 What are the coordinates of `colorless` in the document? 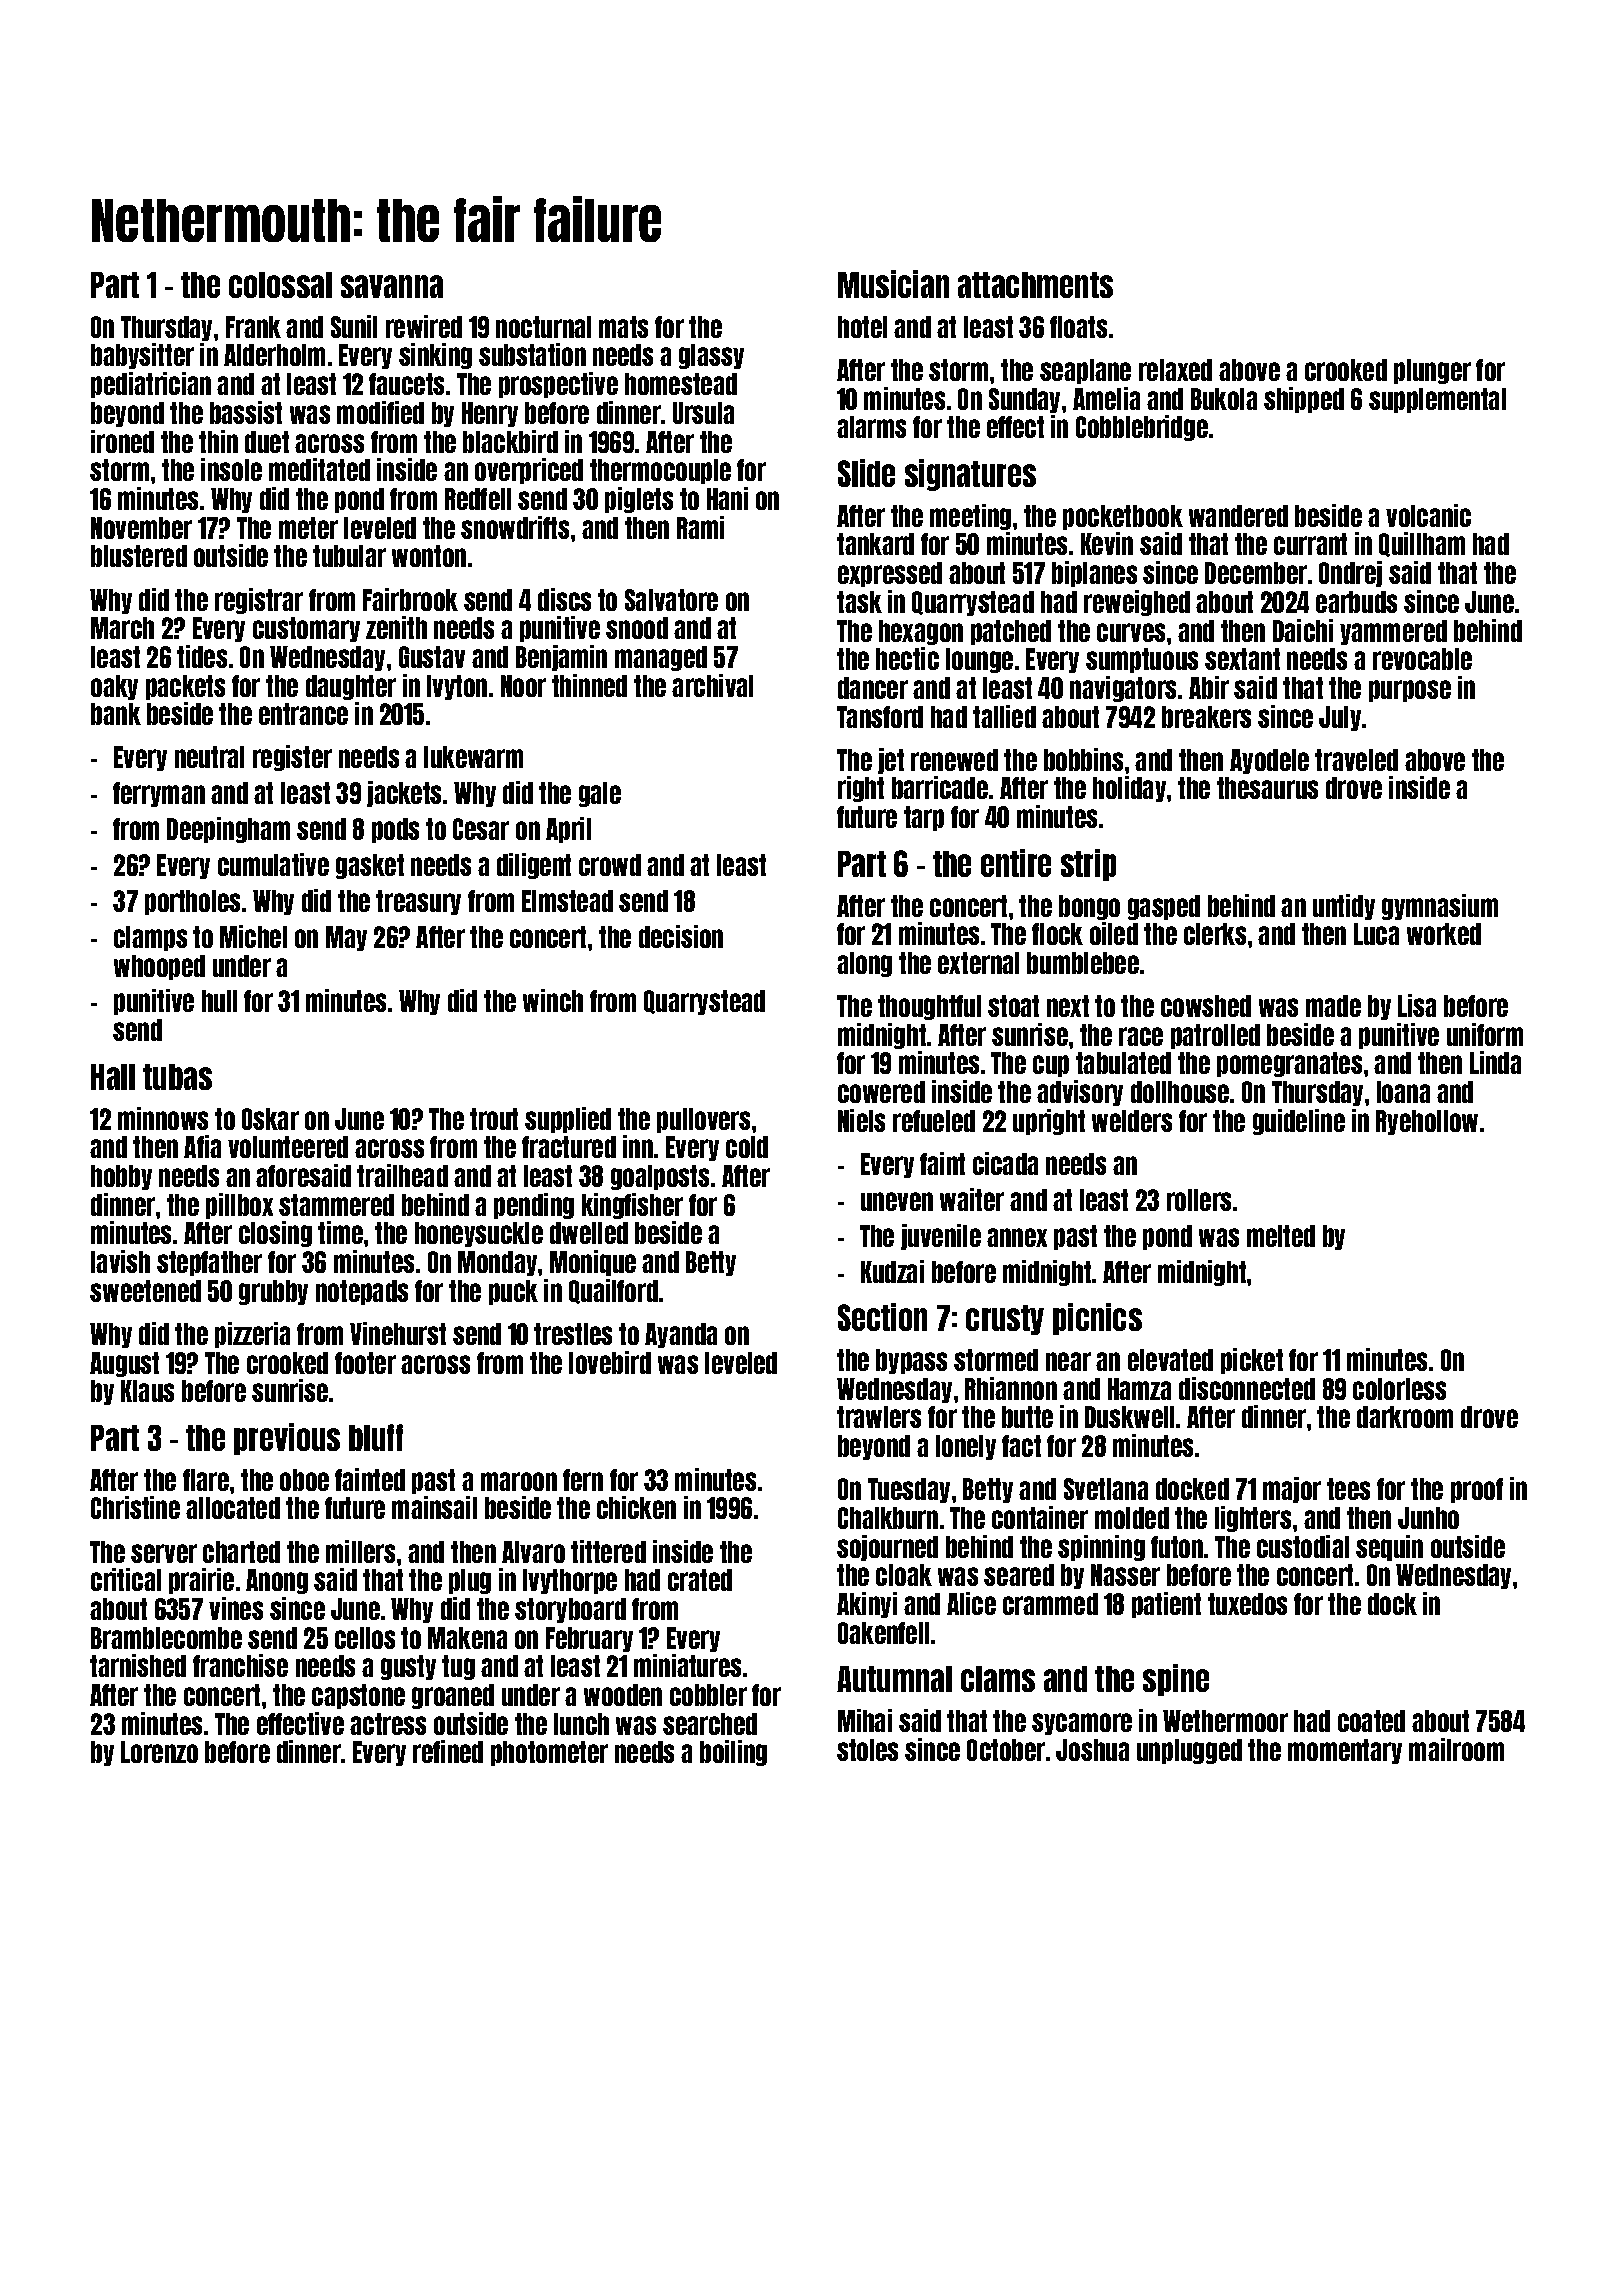 It's located at (1399, 1389).
